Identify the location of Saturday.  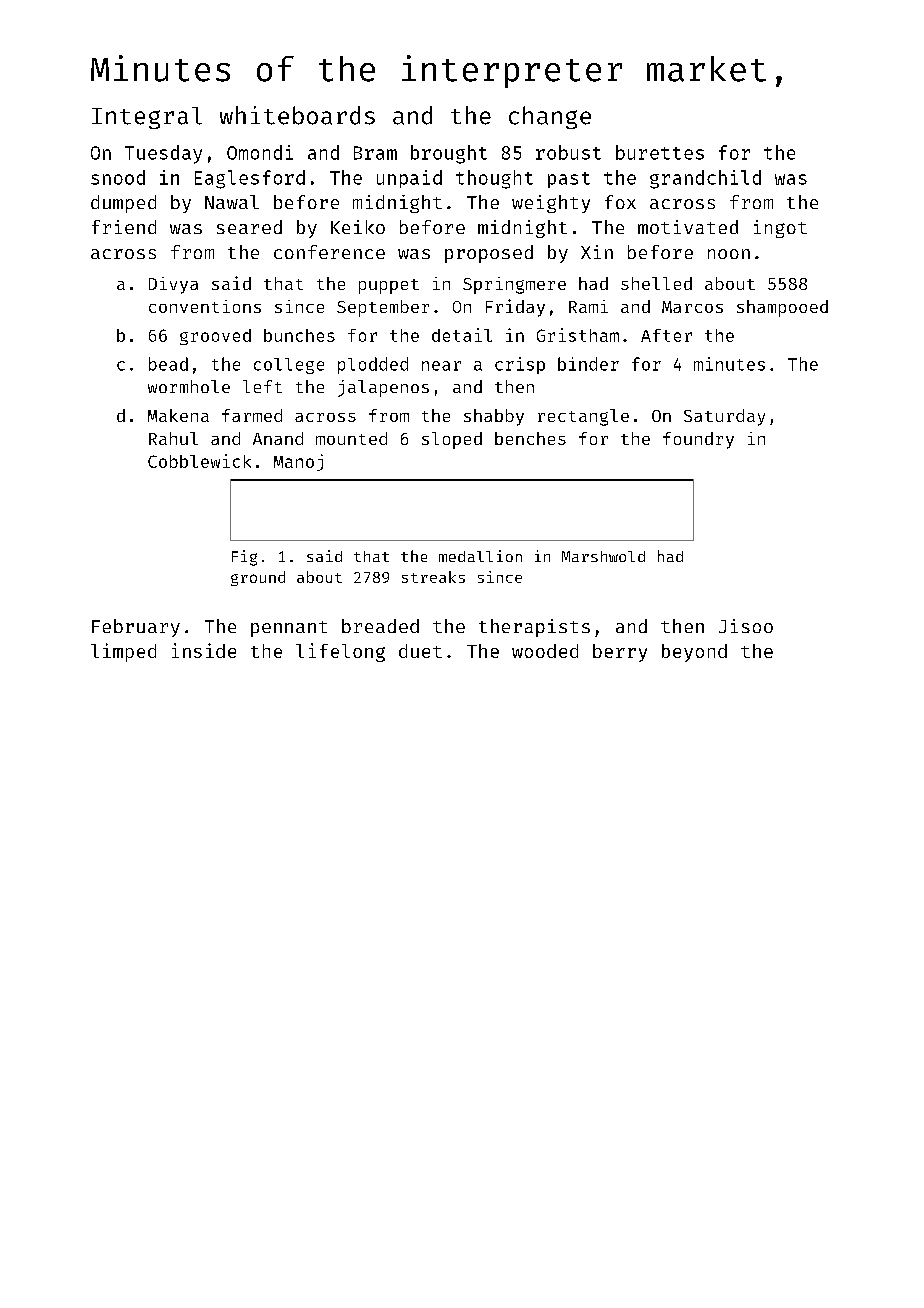
(724, 417).
